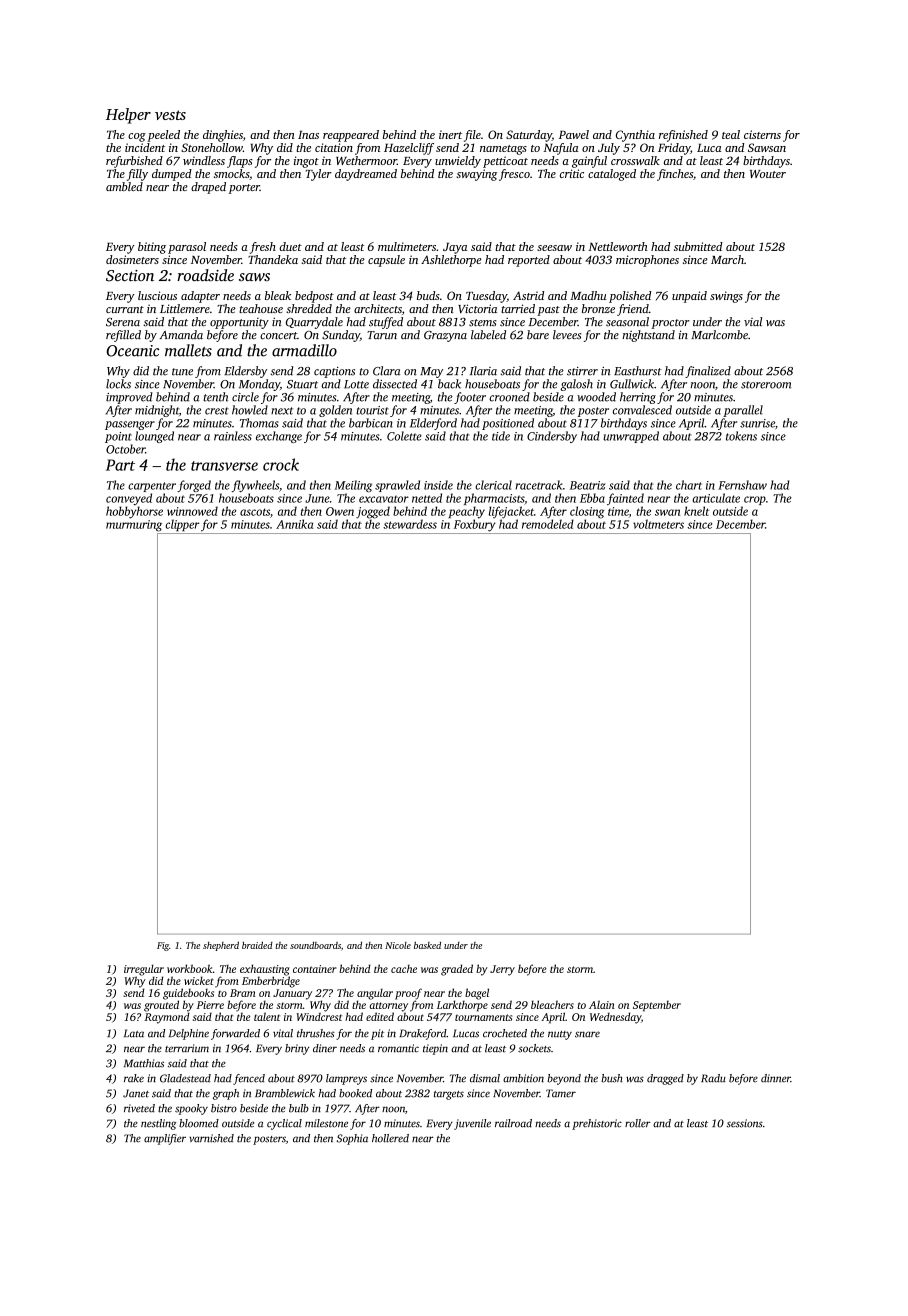  Describe the element at coordinates (245, 372) in the image. I see `Eldersby` at that location.
